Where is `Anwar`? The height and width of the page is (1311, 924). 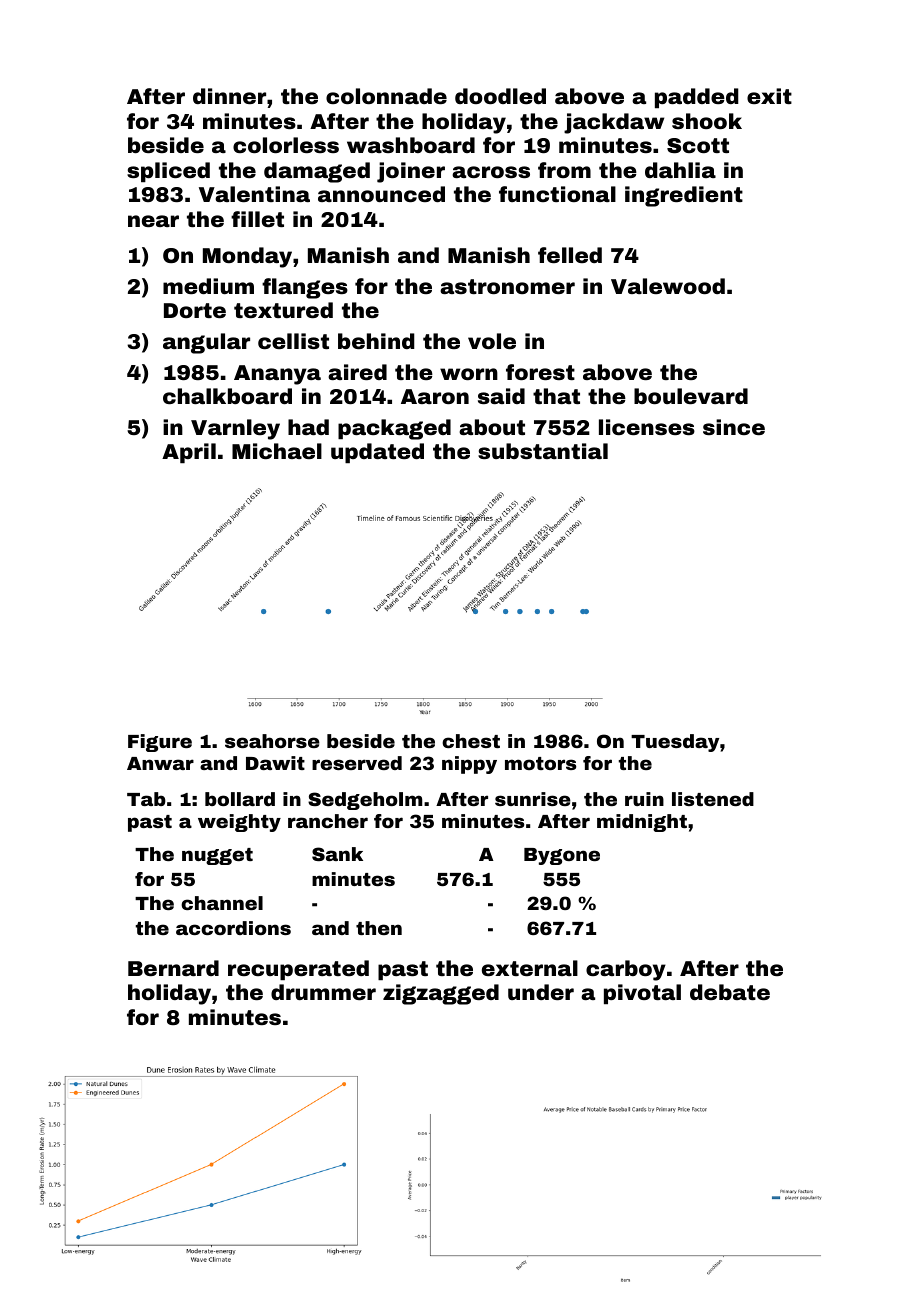 Anwar is located at coordinates (160, 763).
